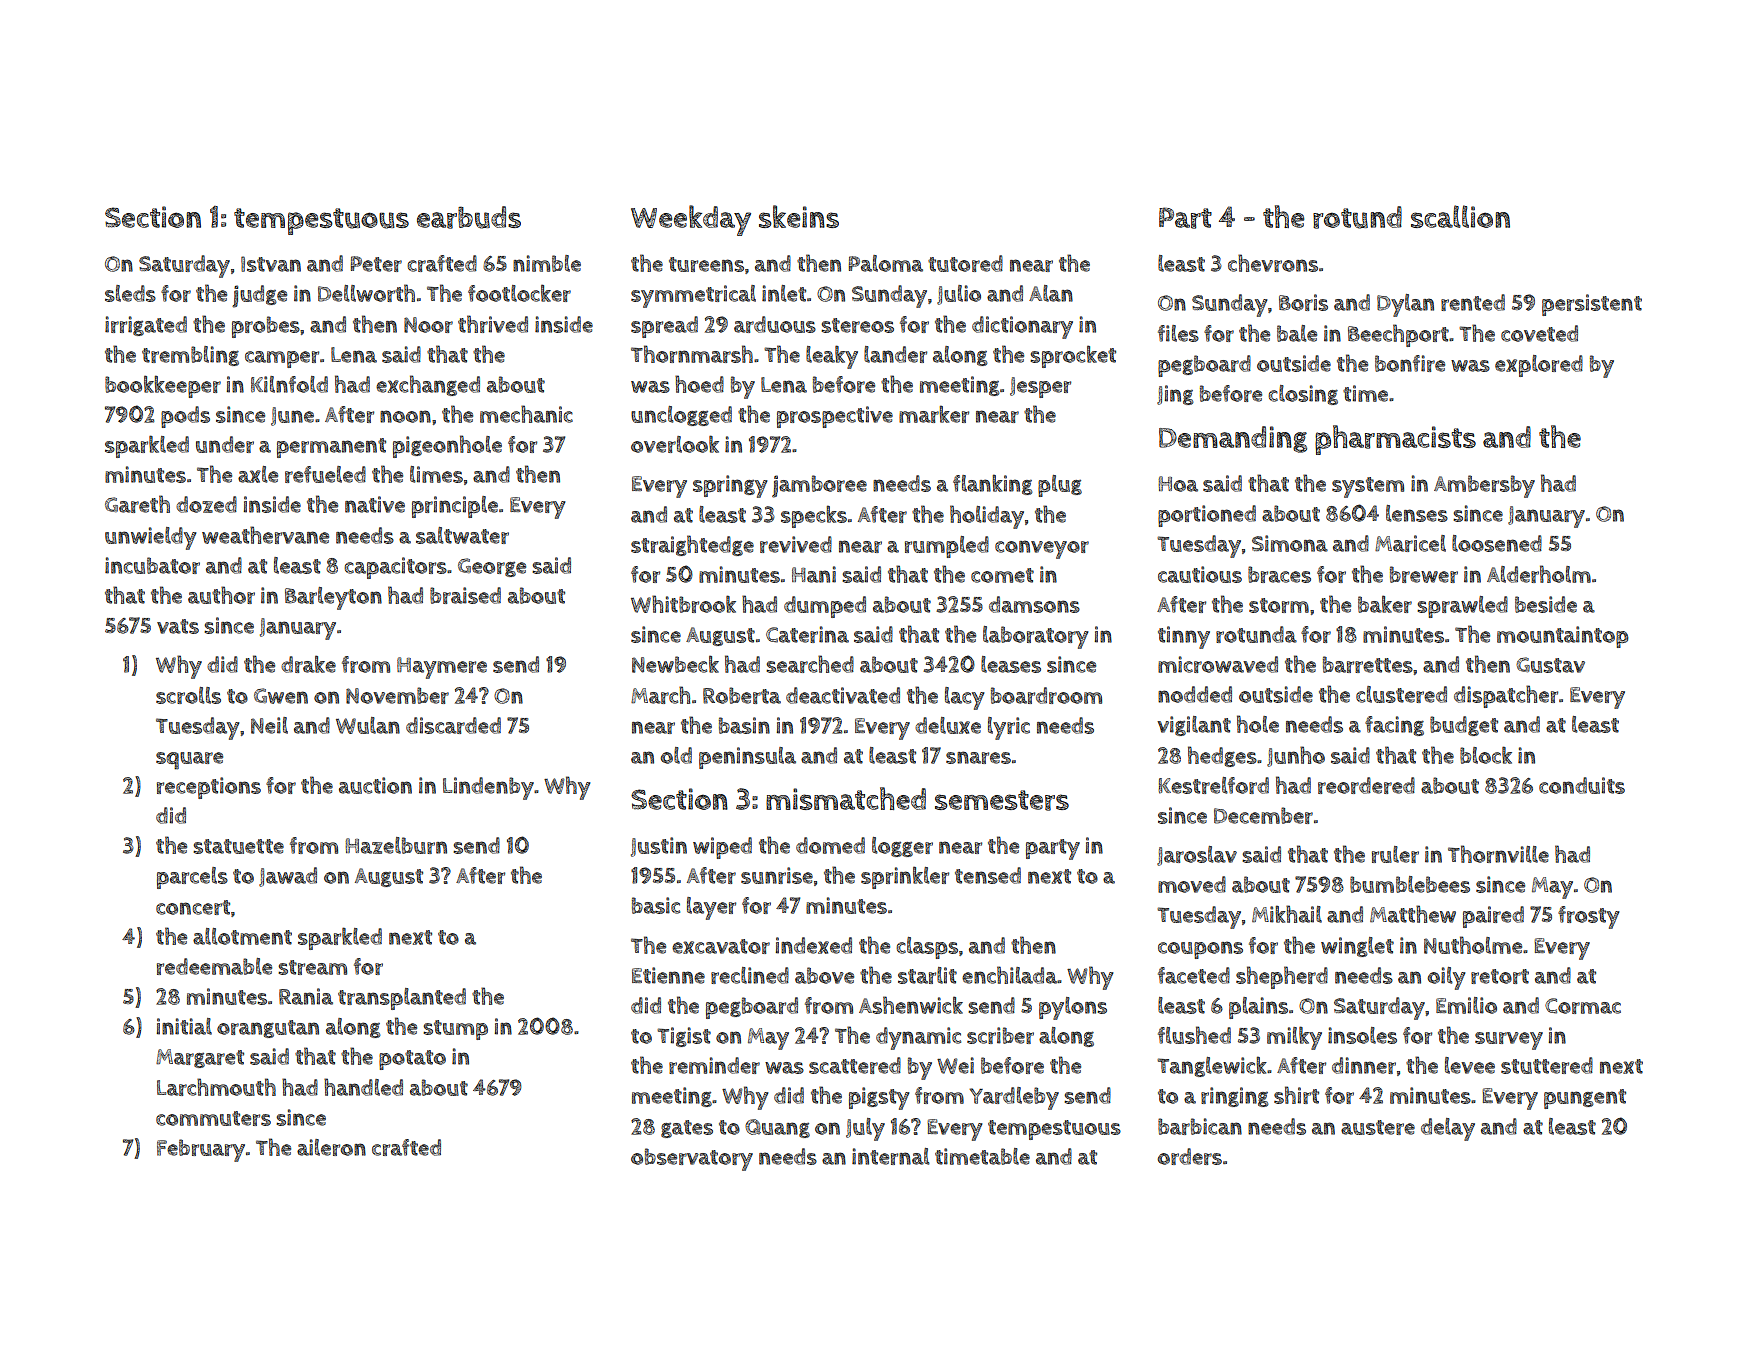  What do you see at coordinates (1178, 484) in the document?
I see `Hoa` at bounding box center [1178, 484].
